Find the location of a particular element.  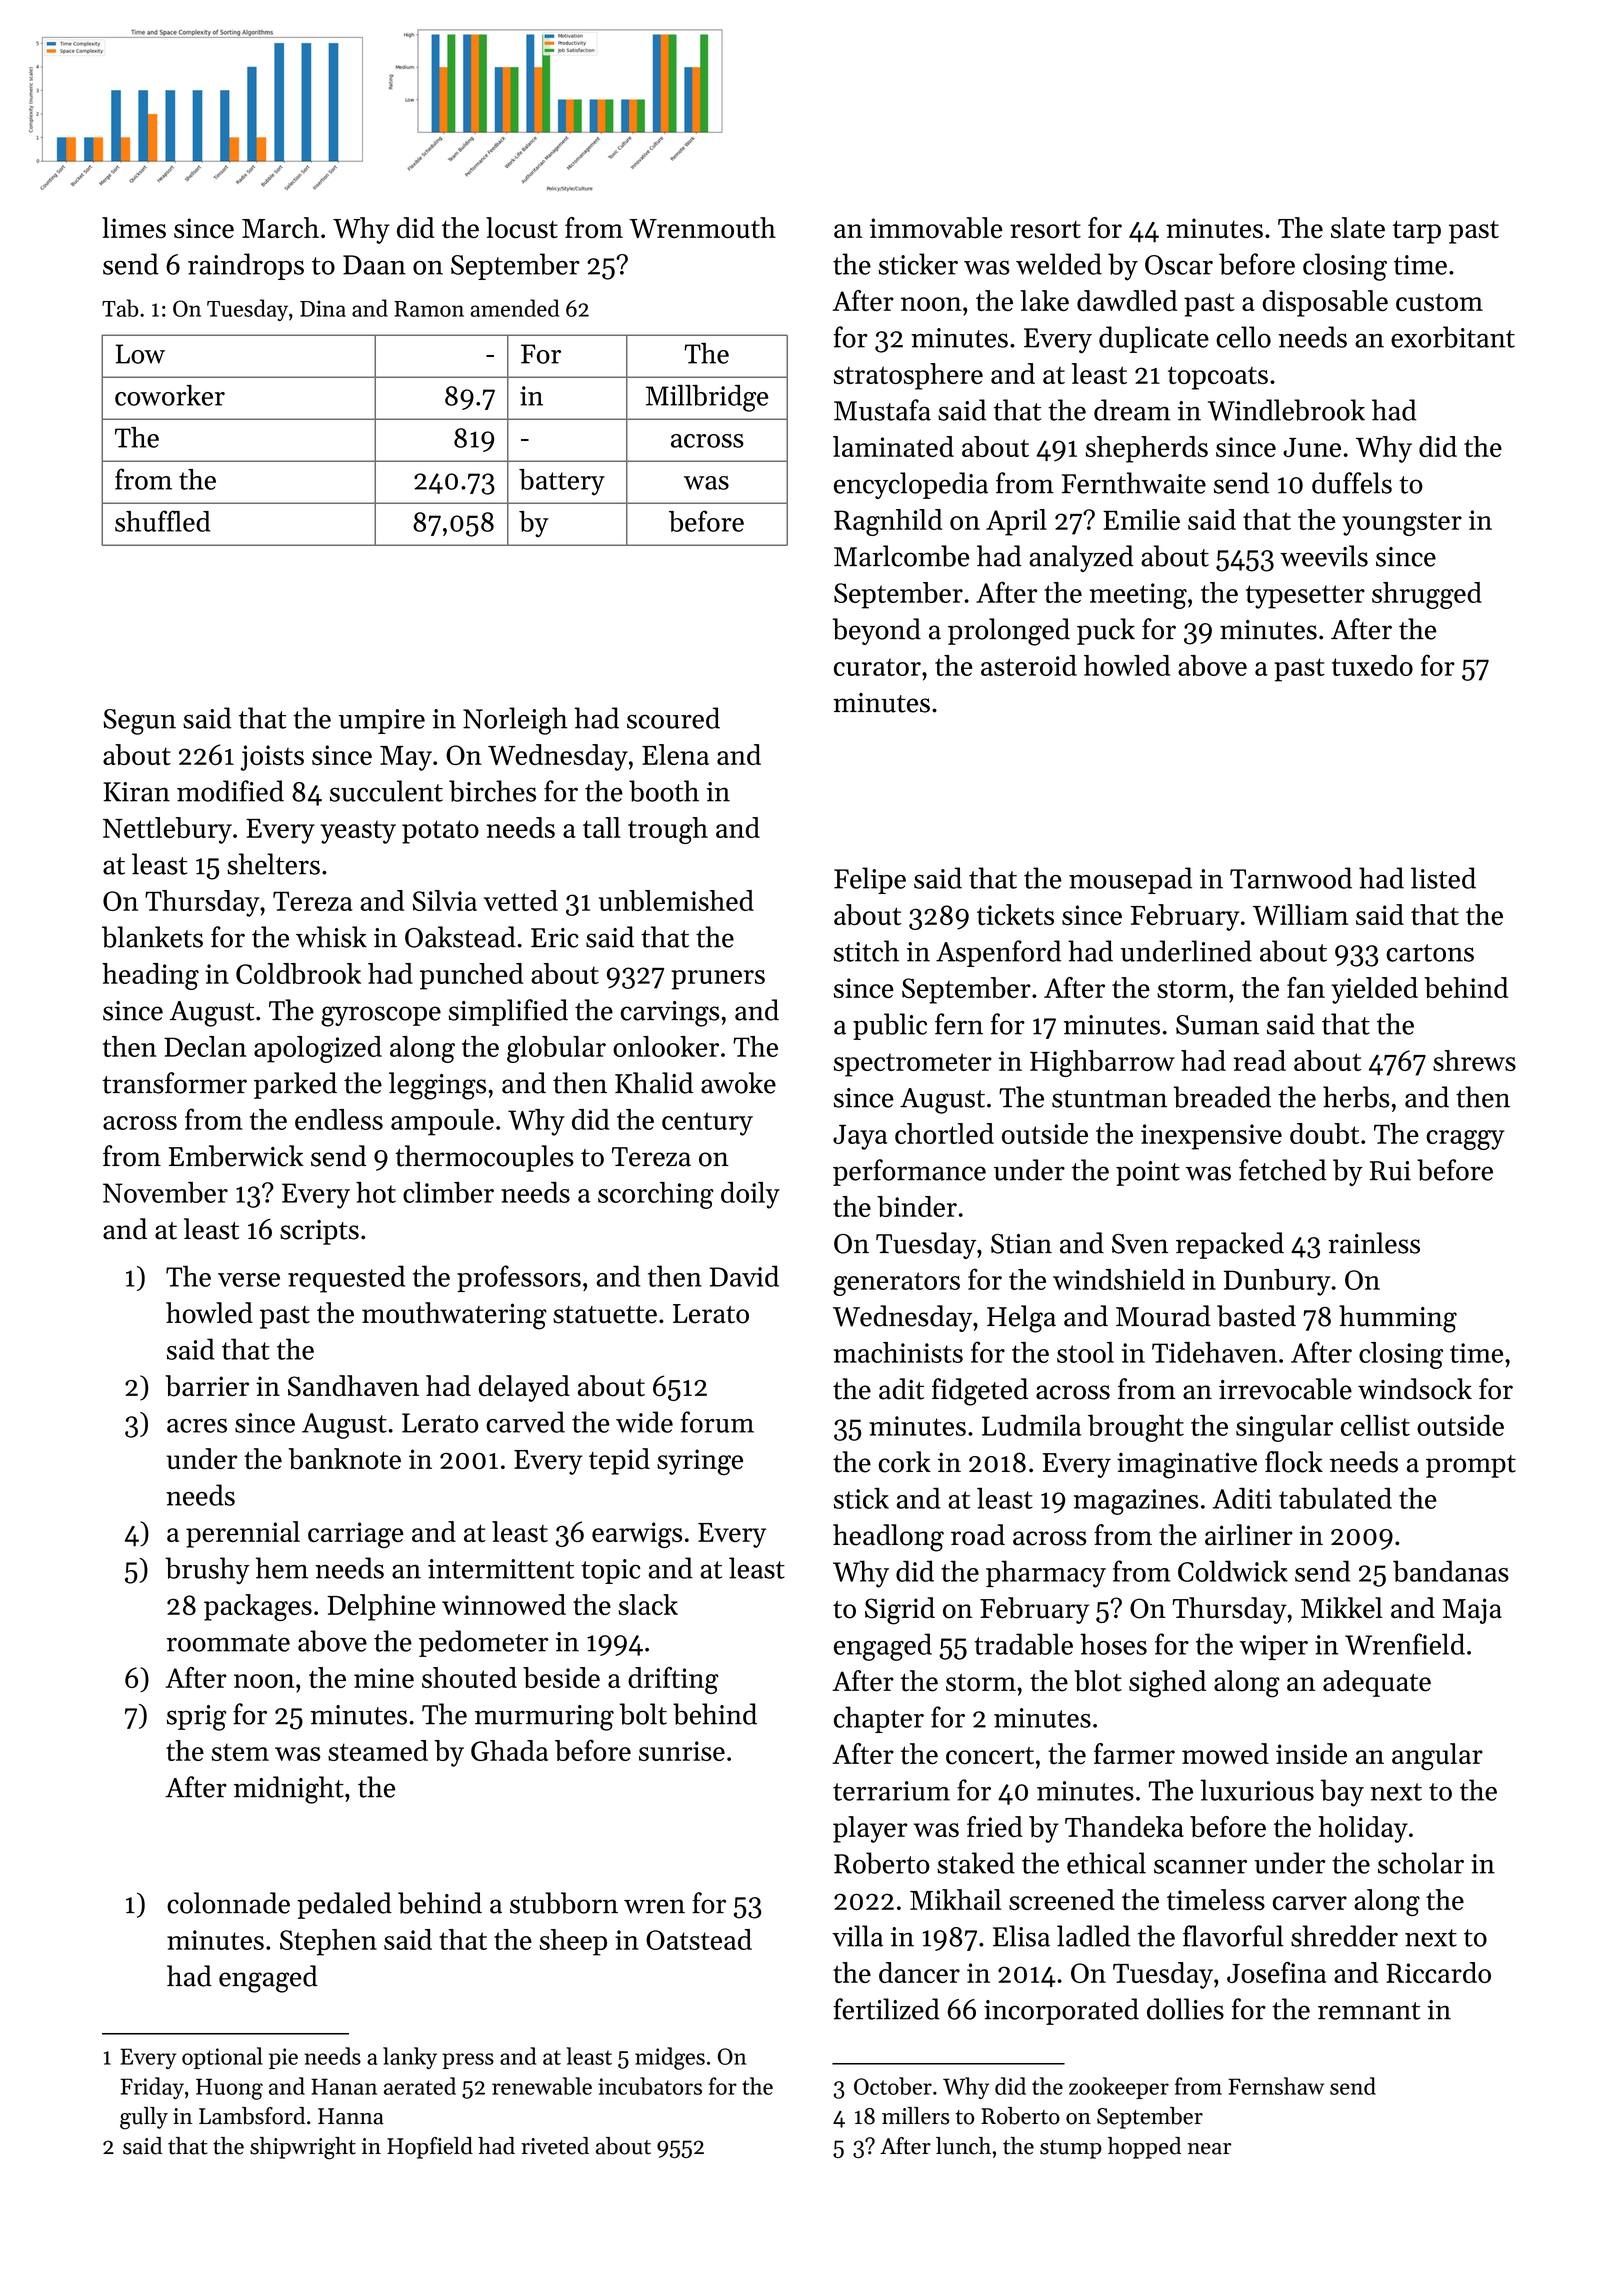

midnight is located at coordinates (289, 1790).
